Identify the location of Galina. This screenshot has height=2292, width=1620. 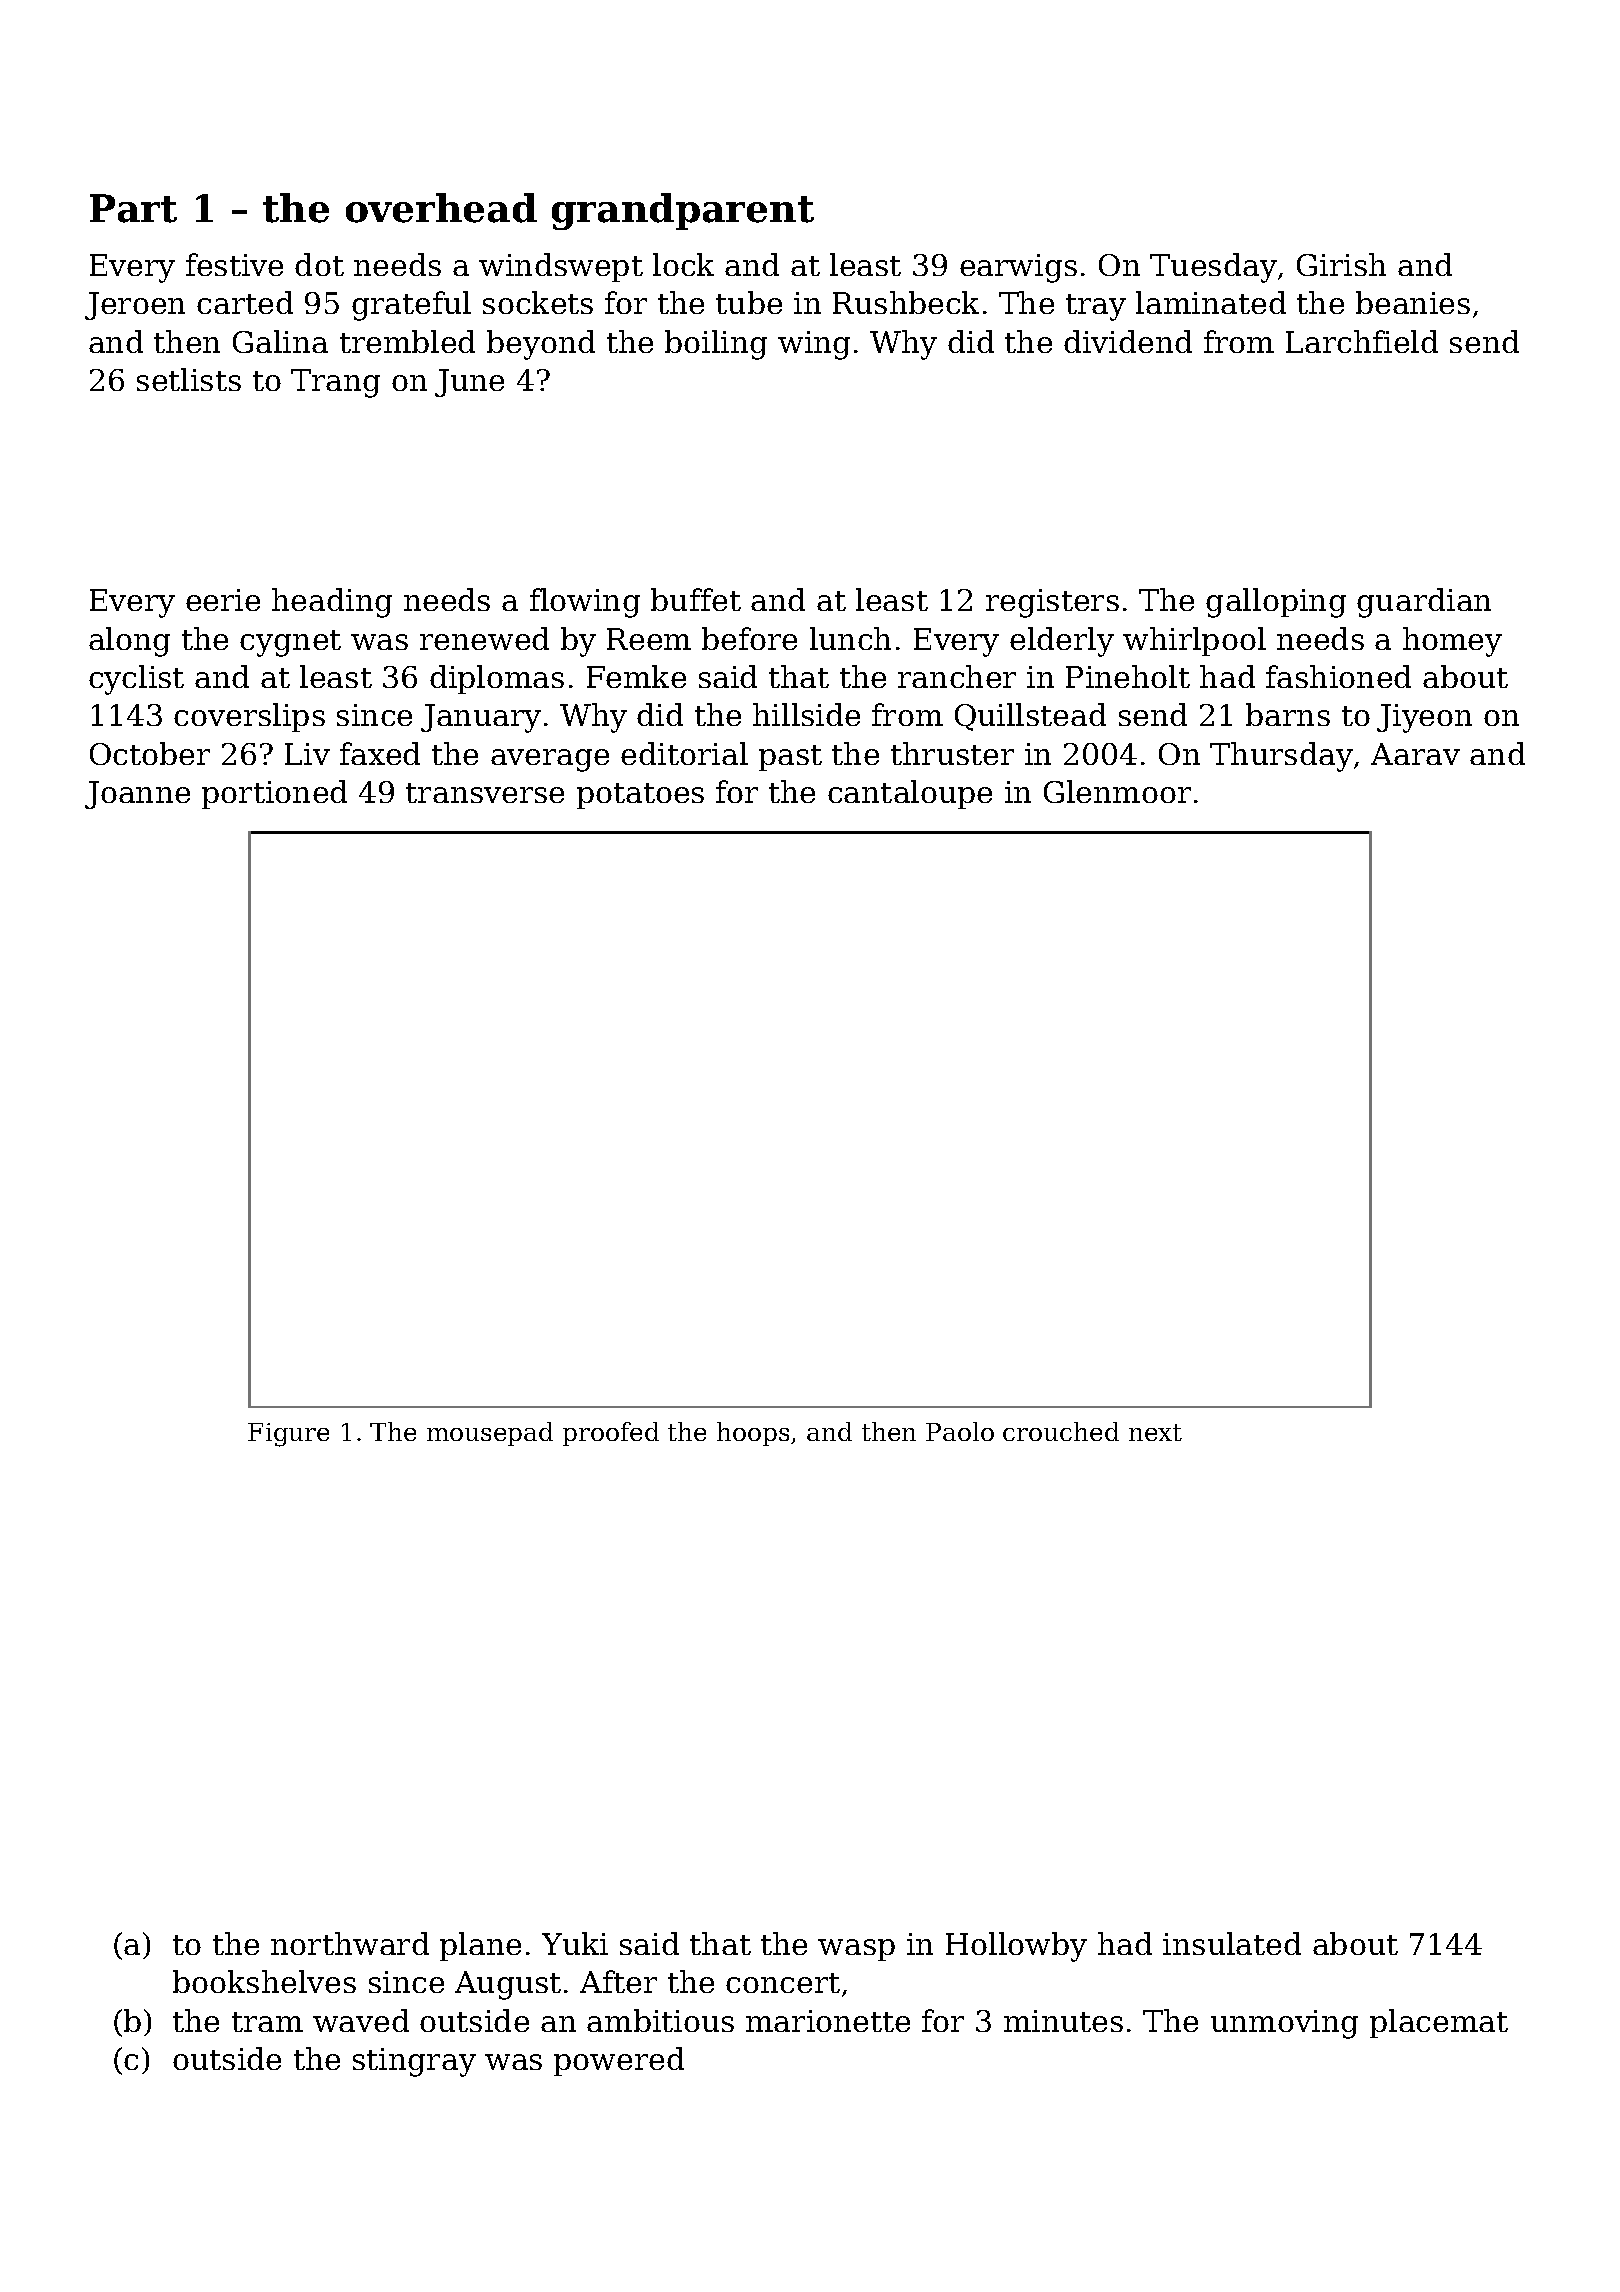
(280, 341).
